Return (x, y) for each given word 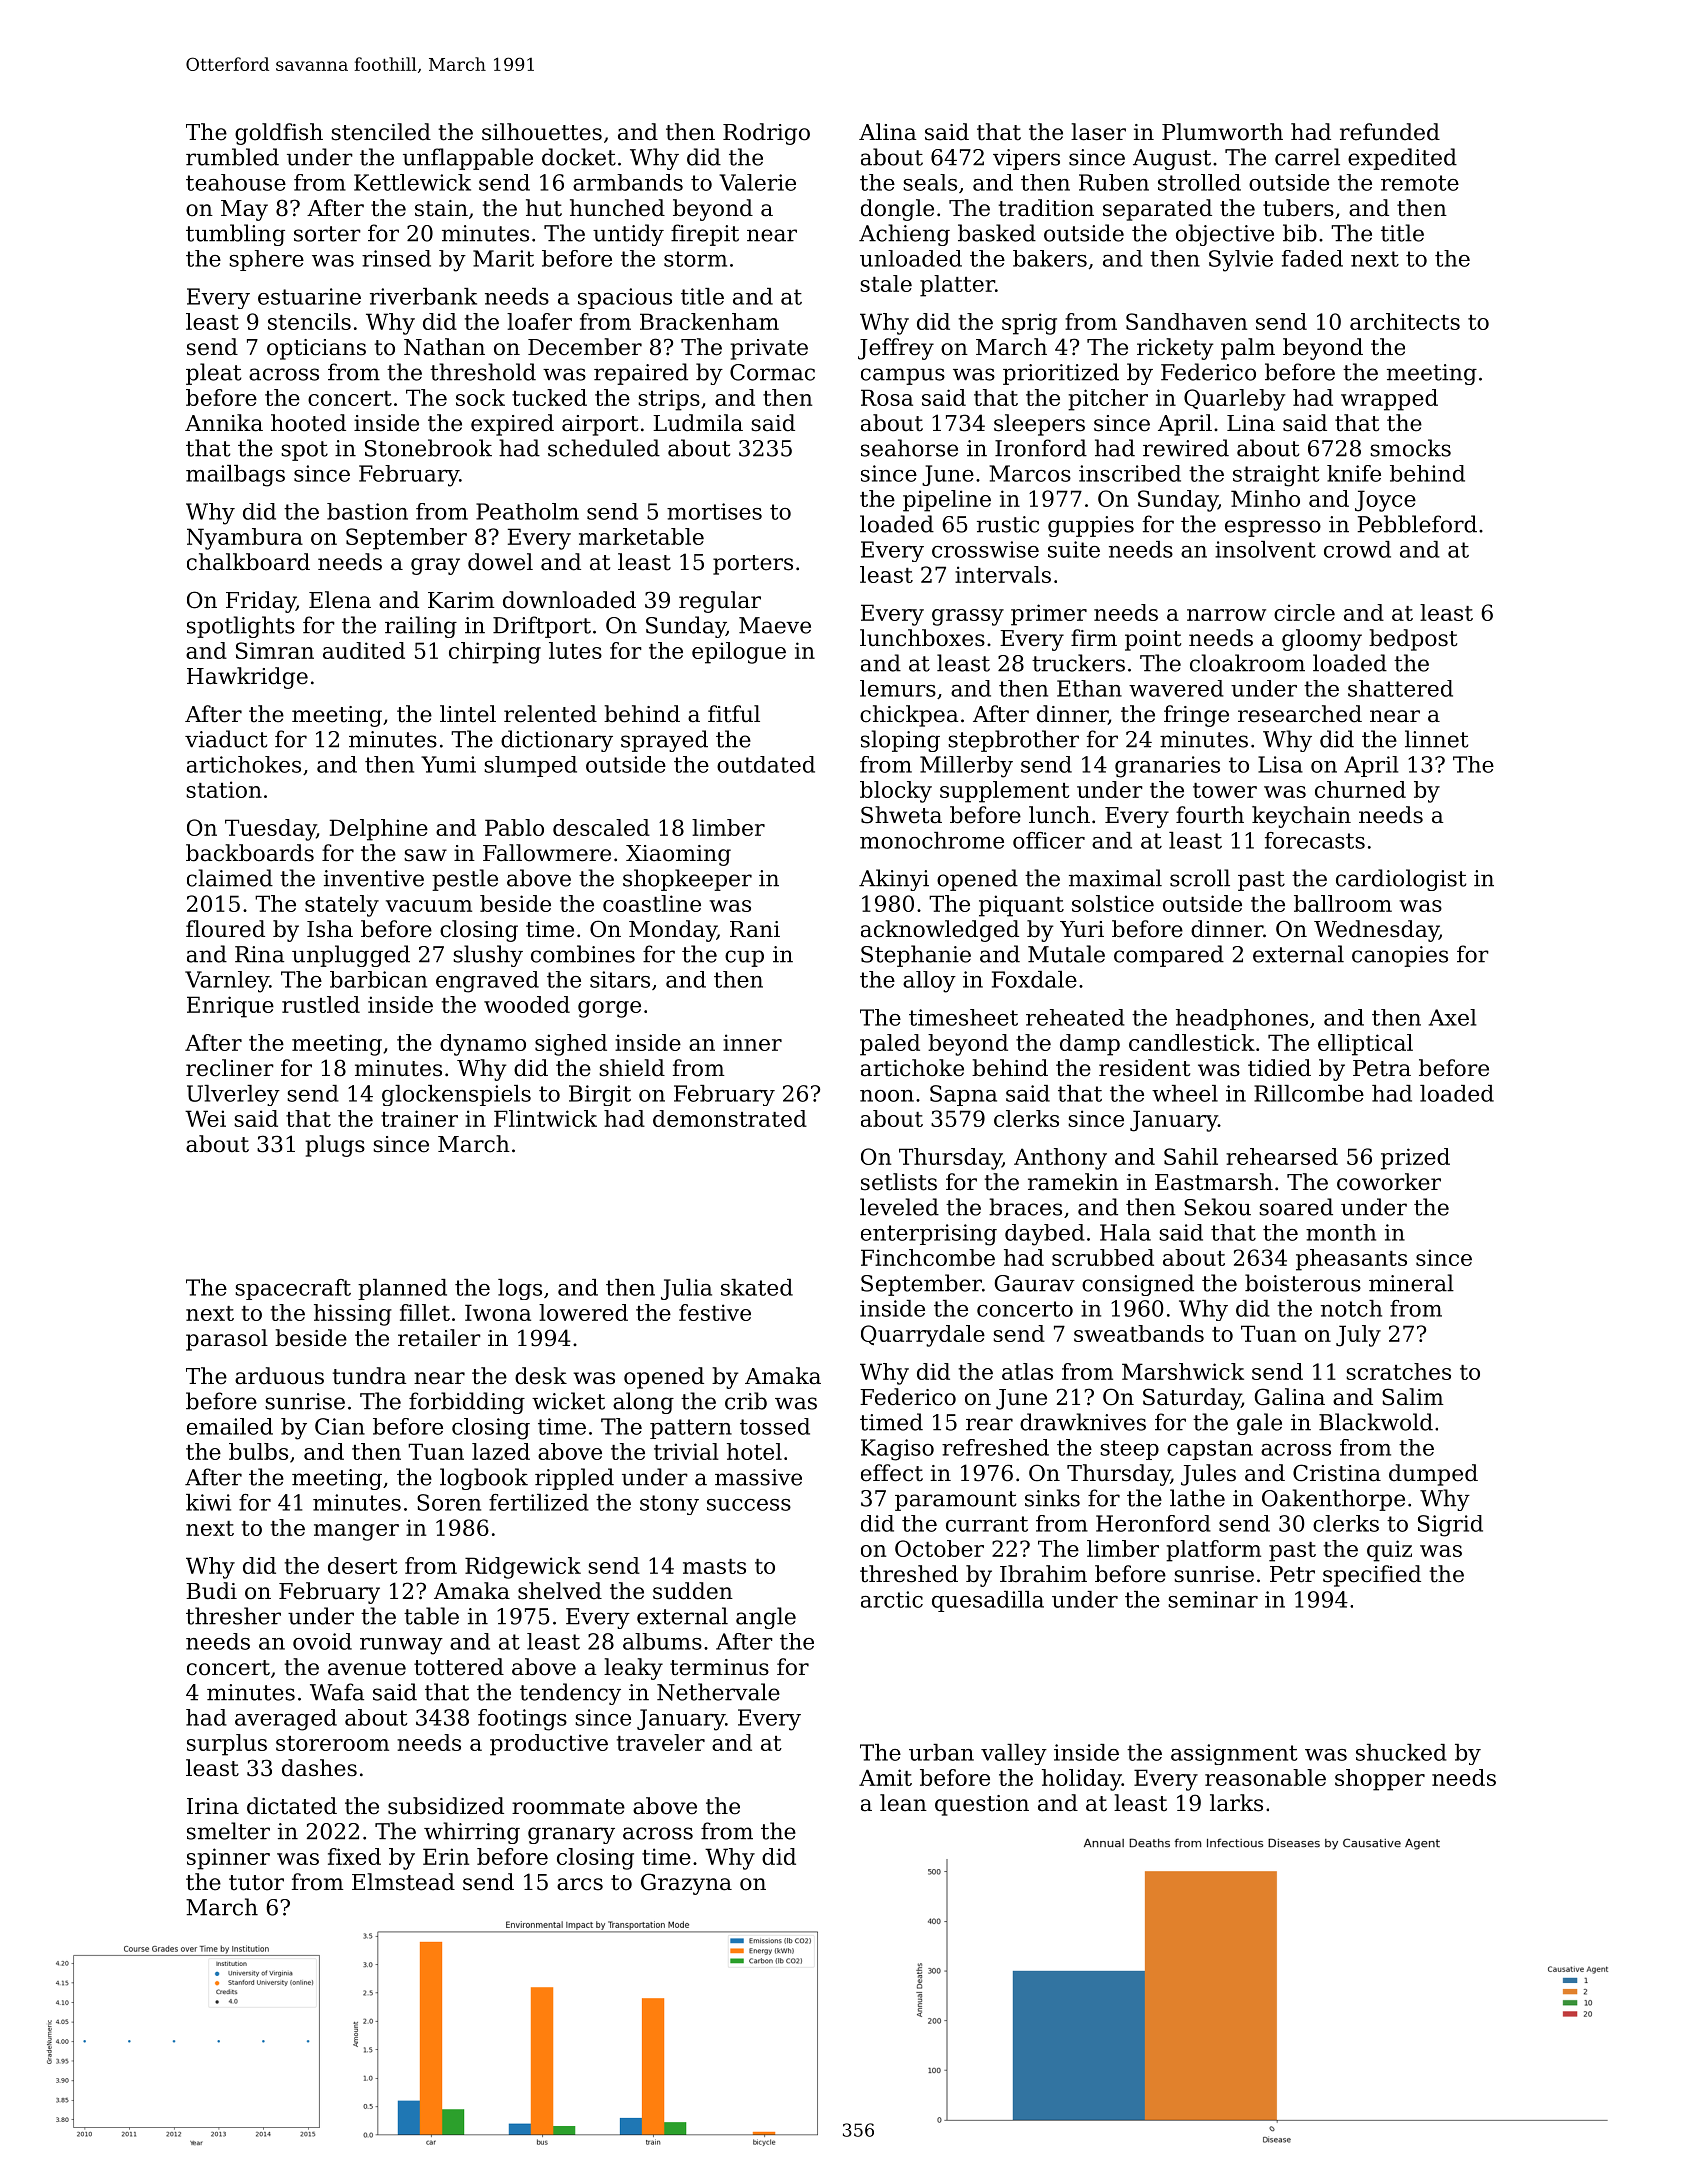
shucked (1401, 1752)
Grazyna (686, 1884)
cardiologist (1401, 880)
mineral (1411, 1283)
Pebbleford (1417, 524)
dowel (500, 562)
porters (753, 565)
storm (695, 259)
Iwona (498, 1312)
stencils (309, 321)
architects (1405, 321)
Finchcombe (928, 1257)
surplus (227, 1745)
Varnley (227, 982)
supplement (1005, 792)
